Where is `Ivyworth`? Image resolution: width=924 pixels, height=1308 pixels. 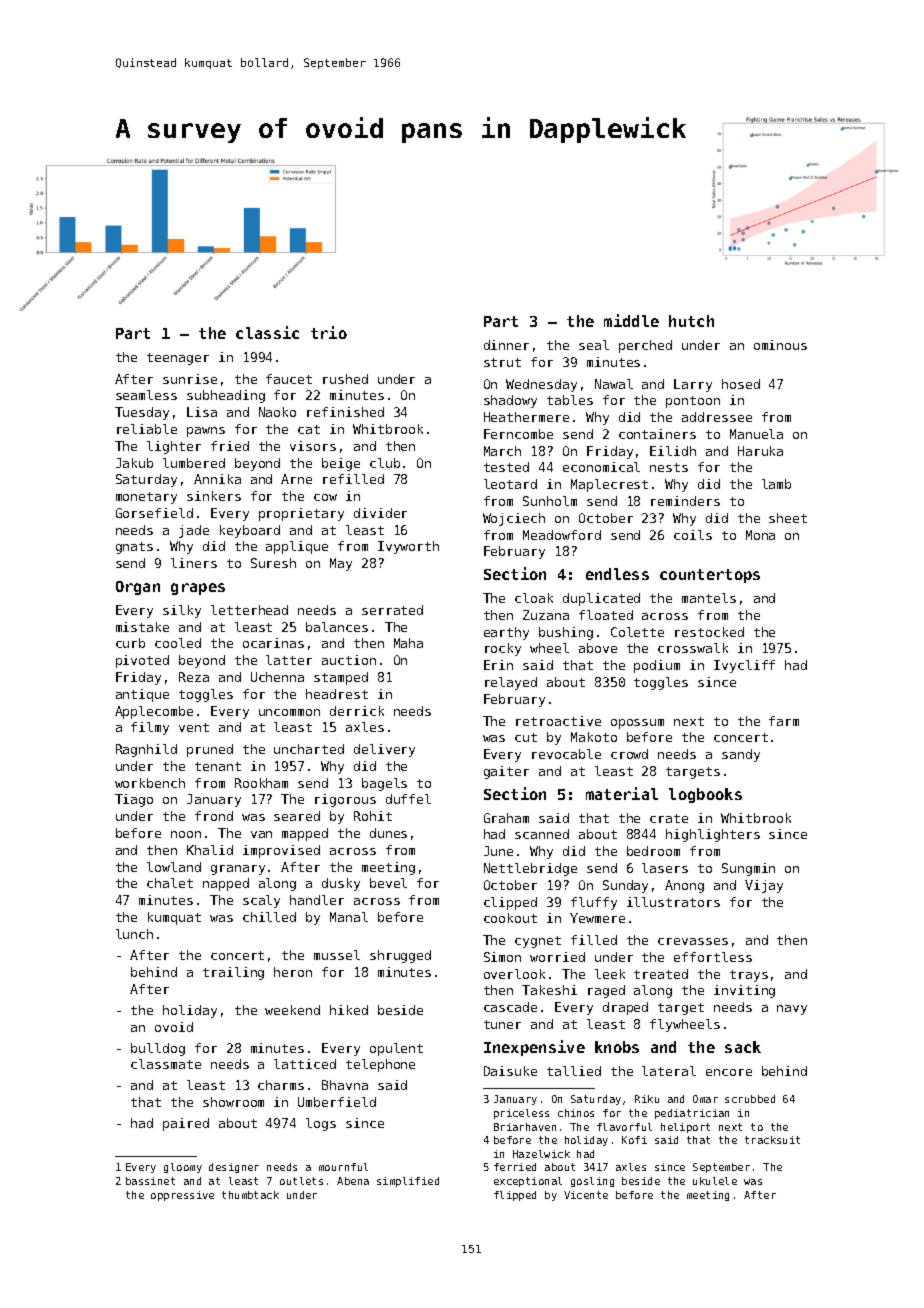
Ivyworth is located at coordinates (408, 547).
